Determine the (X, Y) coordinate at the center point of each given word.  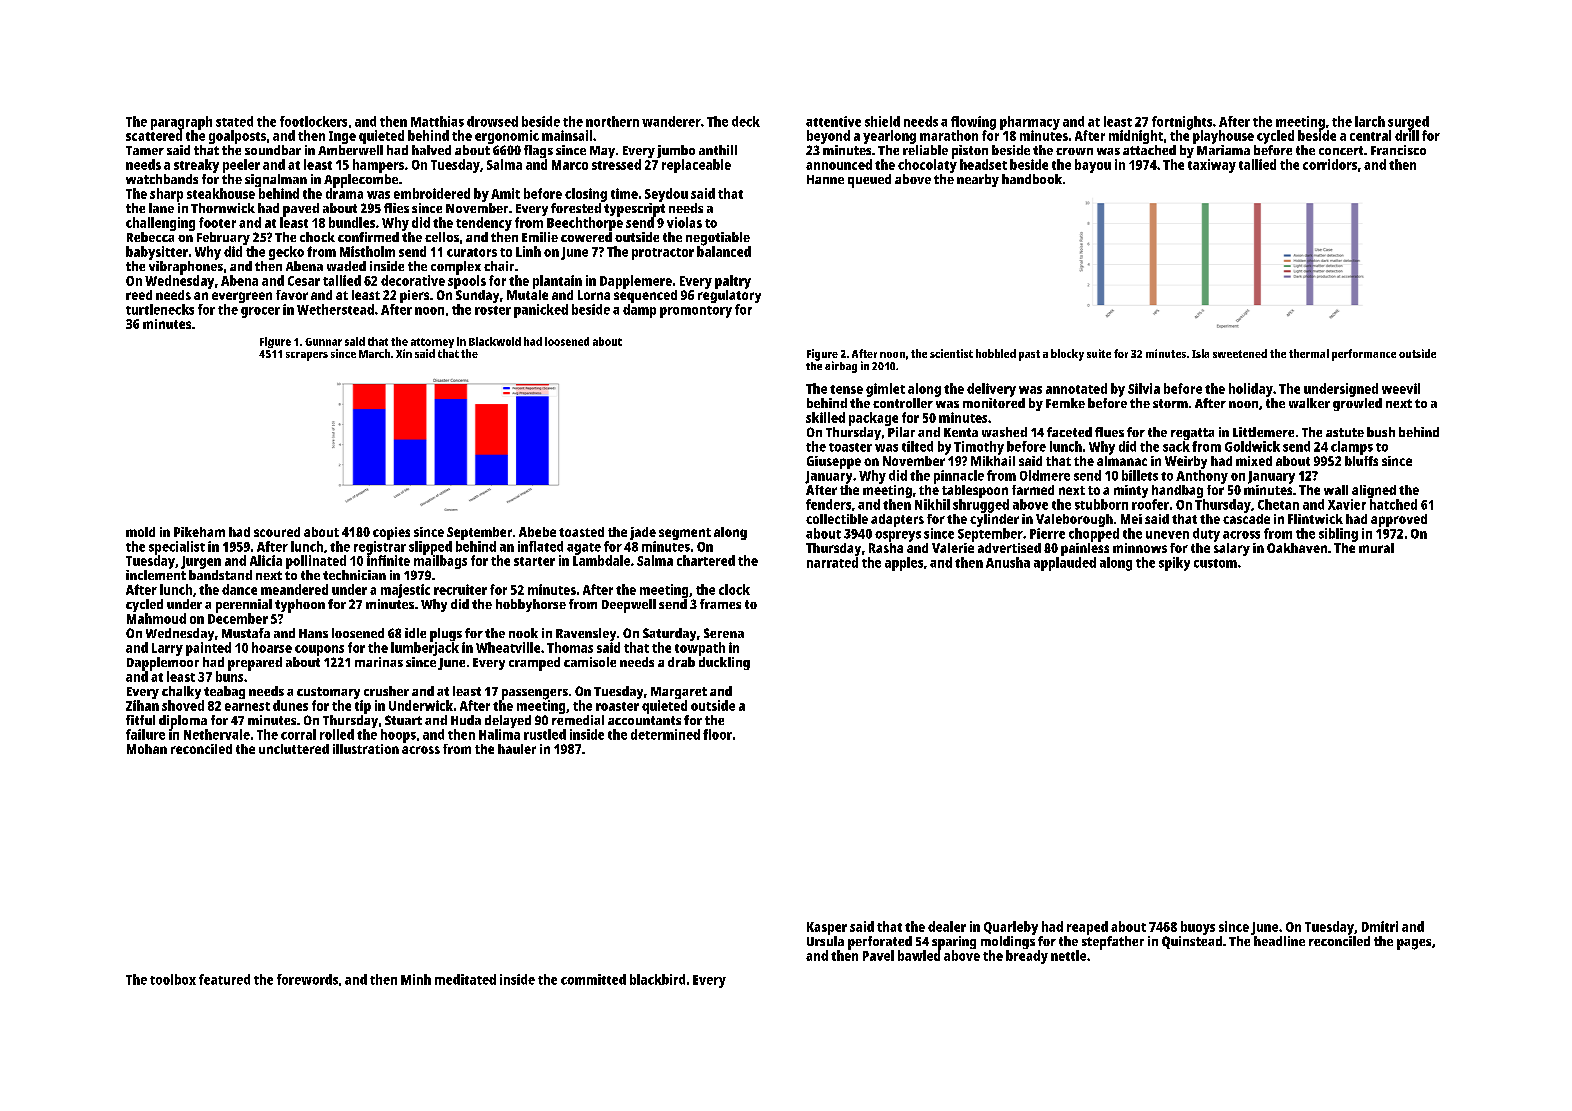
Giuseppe (834, 462)
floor (717, 734)
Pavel (878, 955)
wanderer (671, 121)
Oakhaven (1297, 548)
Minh (416, 979)
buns (229, 676)
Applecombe (361, 181)
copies (391, 533)
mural (1376, 548)
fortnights (1182, 123)
